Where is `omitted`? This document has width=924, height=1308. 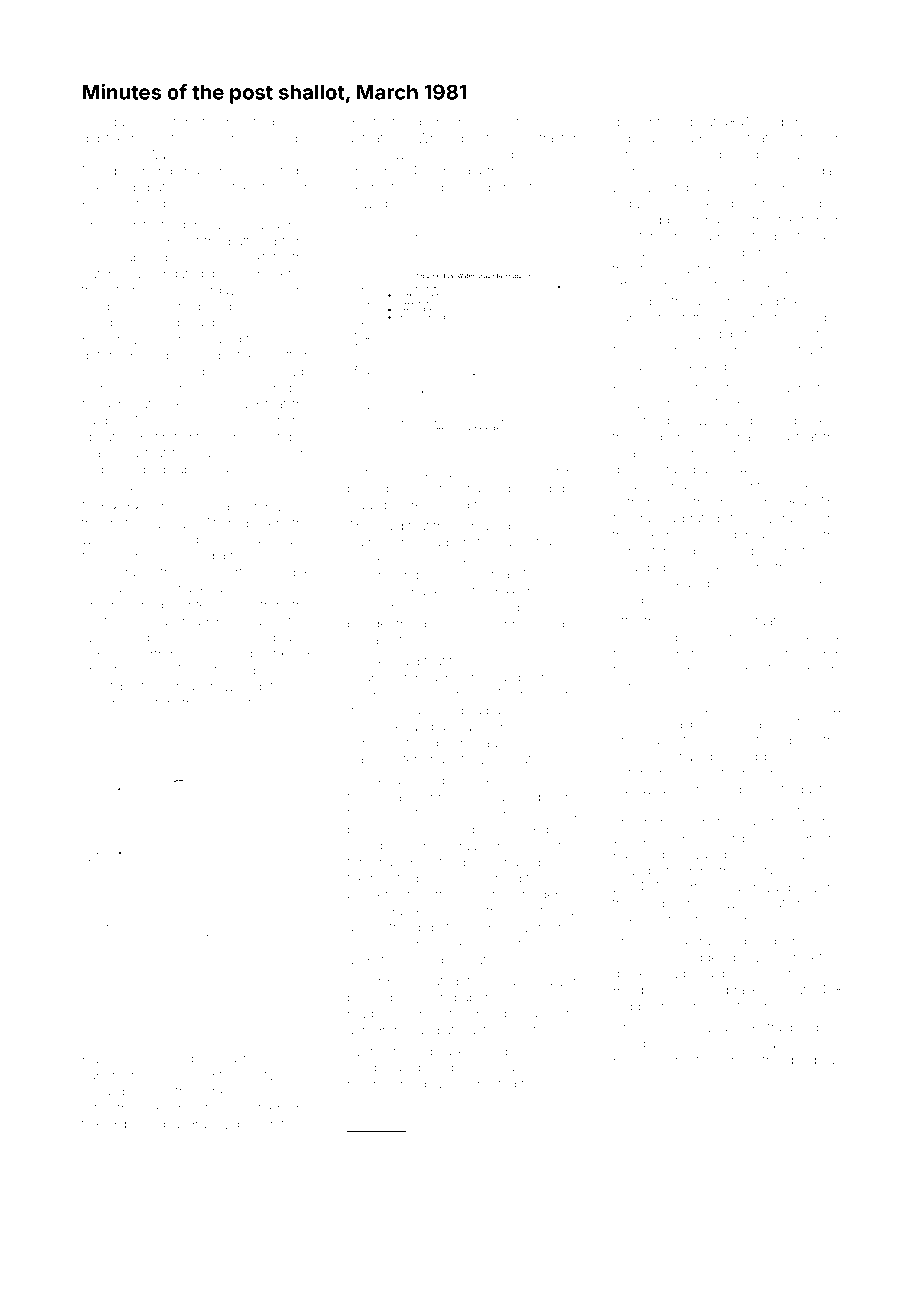 omitted is located at coordinates (476, 543).
